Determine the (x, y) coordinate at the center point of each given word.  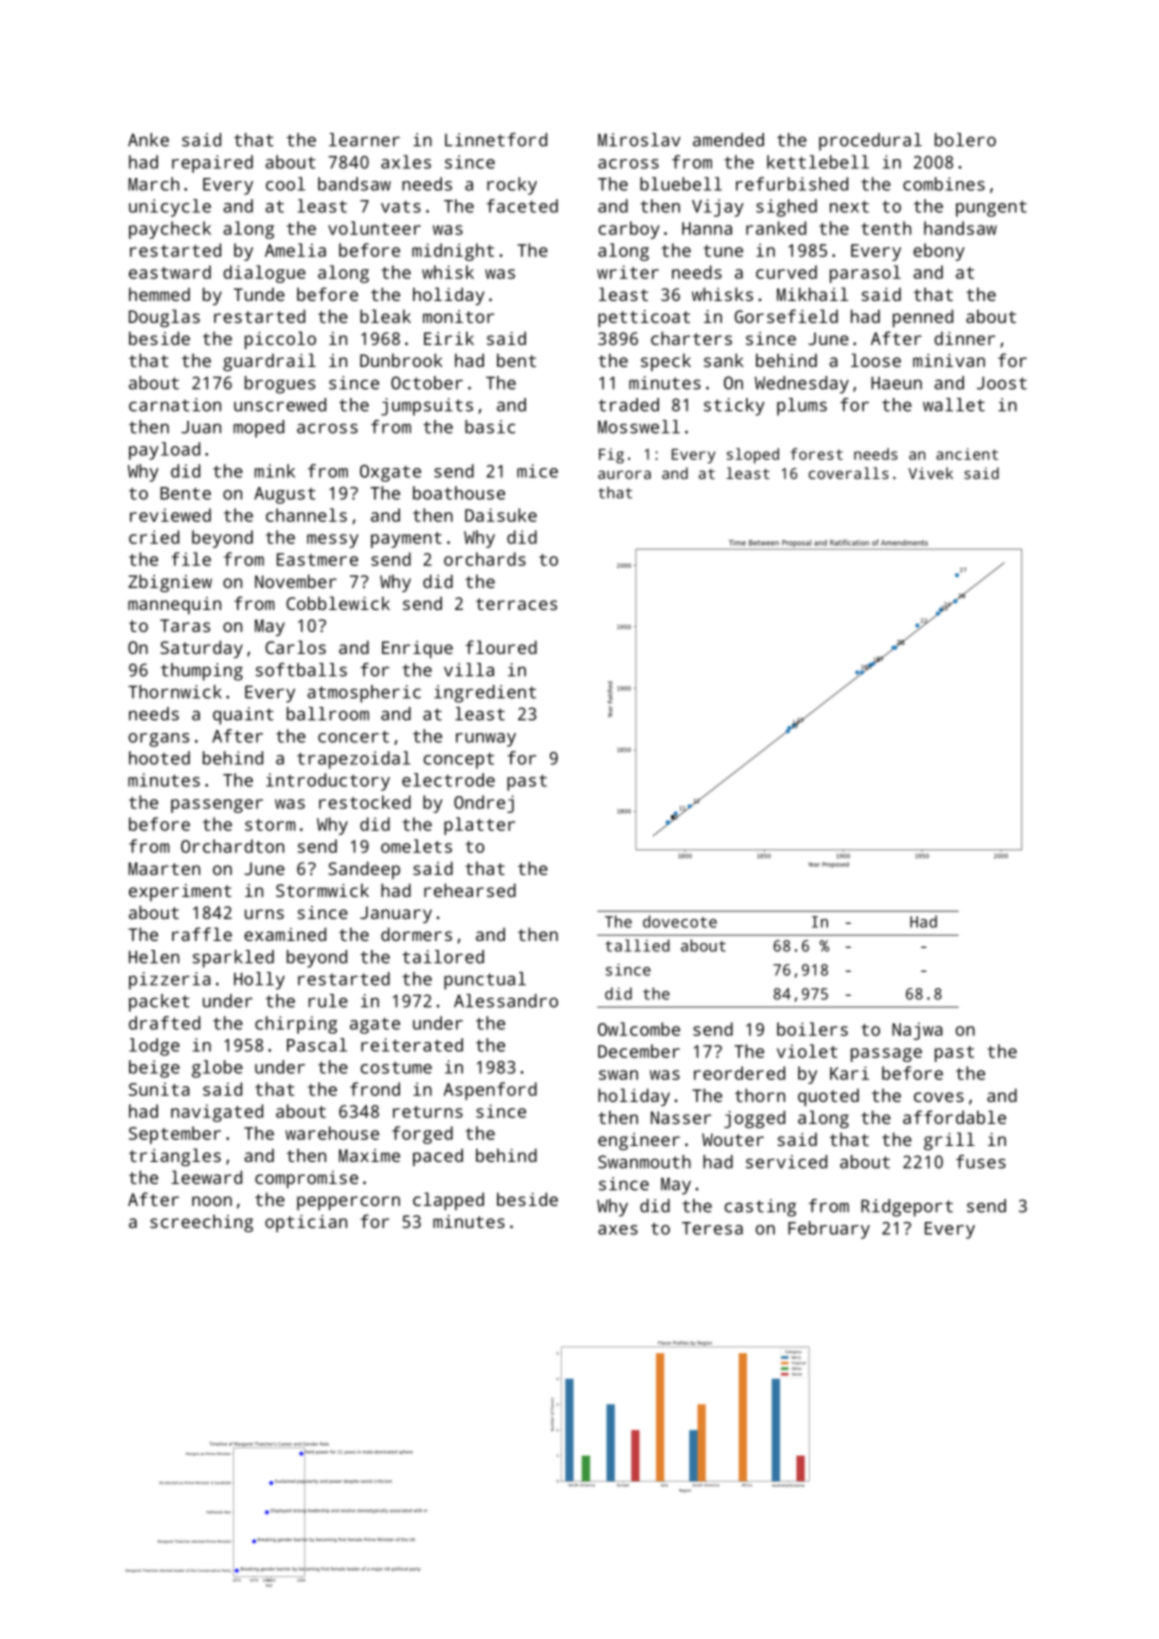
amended (728, 140)
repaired (212, 164)
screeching (201, 1223)
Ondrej (484, 804)
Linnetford (496, 140)
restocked (365, 802)
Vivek (930, 473)
